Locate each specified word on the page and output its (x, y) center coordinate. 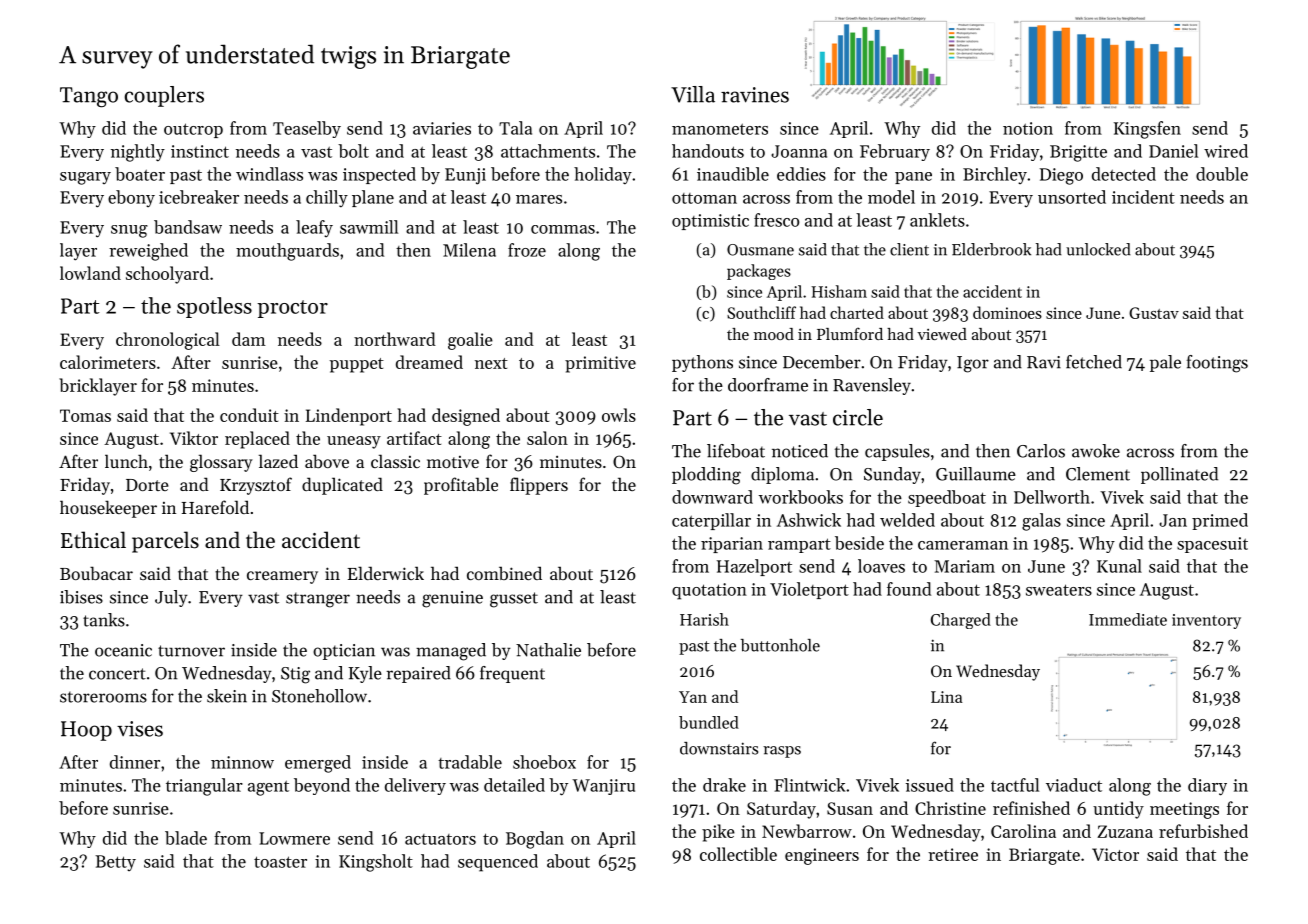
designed (466, 417)
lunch (126, 461)
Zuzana (1125, 831)
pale (1165, 363)
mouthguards (287, 252)
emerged (318, 764)
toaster (280, 862)
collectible (738, 854)
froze (527, 250)
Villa (693, 94)
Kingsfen (1147, 130)
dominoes (1007, 312)
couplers (164, 96)
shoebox (544, 762)
